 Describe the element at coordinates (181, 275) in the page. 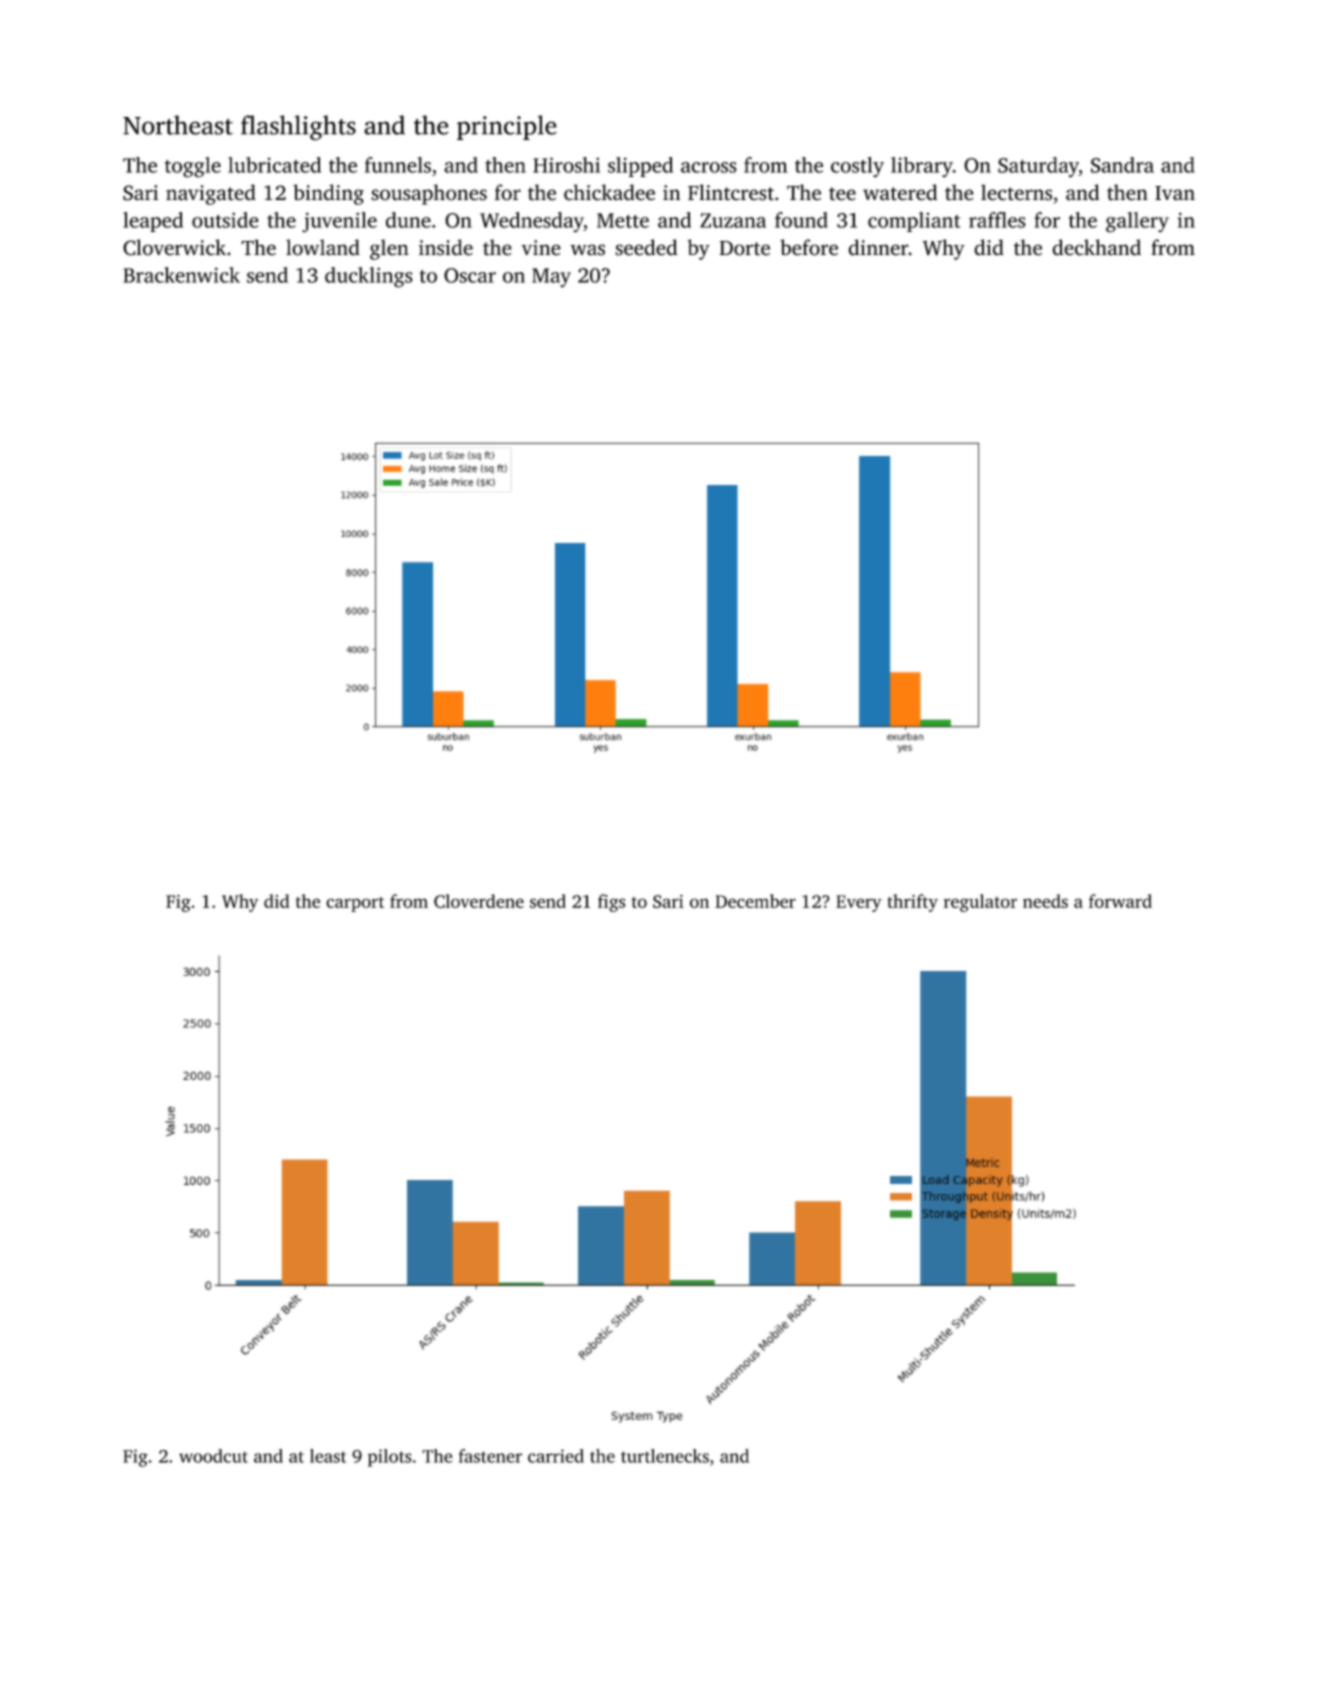

I see `Brackenwick` at that location.
